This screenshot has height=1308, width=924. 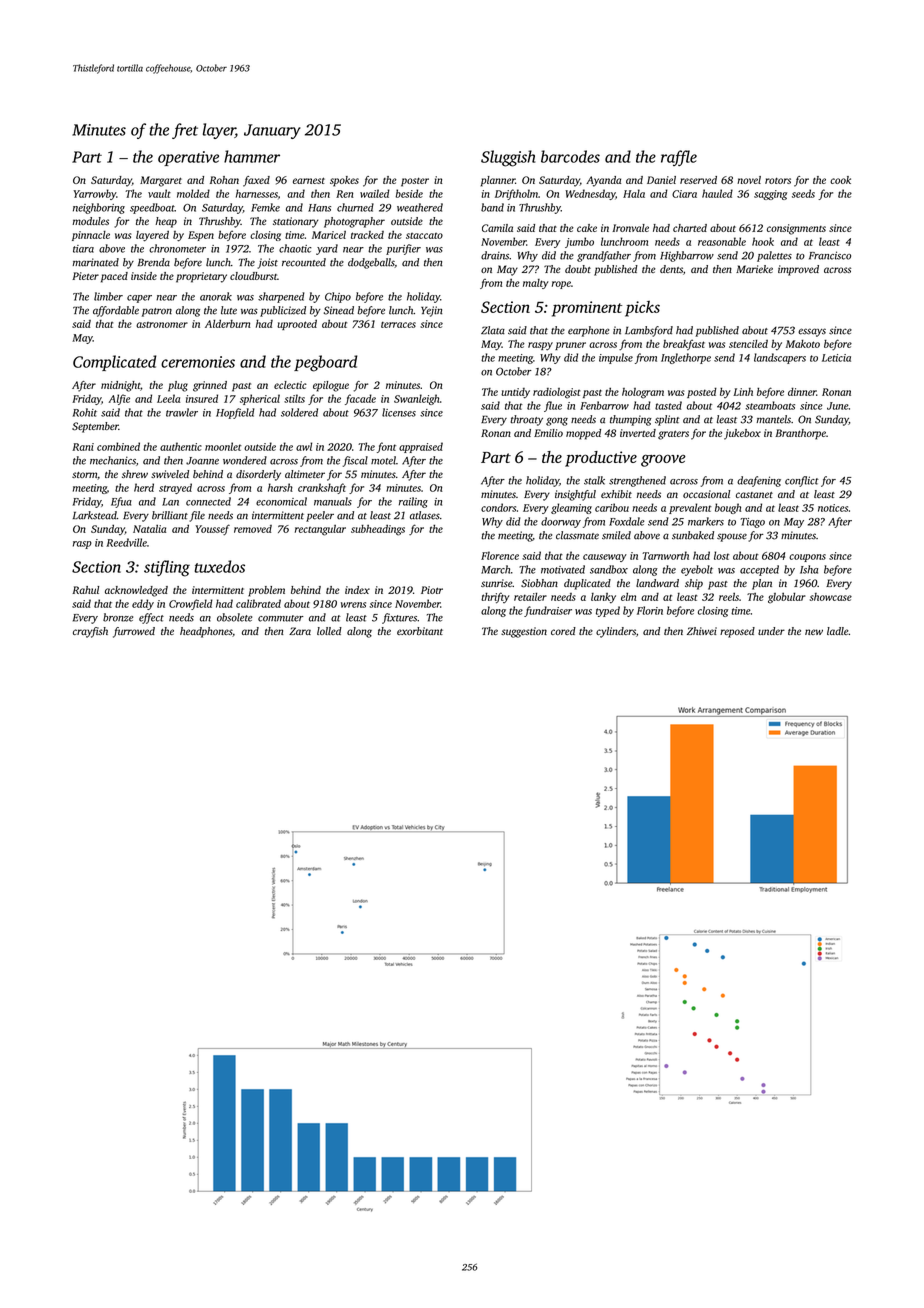 What do you see at coordinates (115, 363) in the screenshot?
I see `Complicated` at bounding box center [115, 363].
